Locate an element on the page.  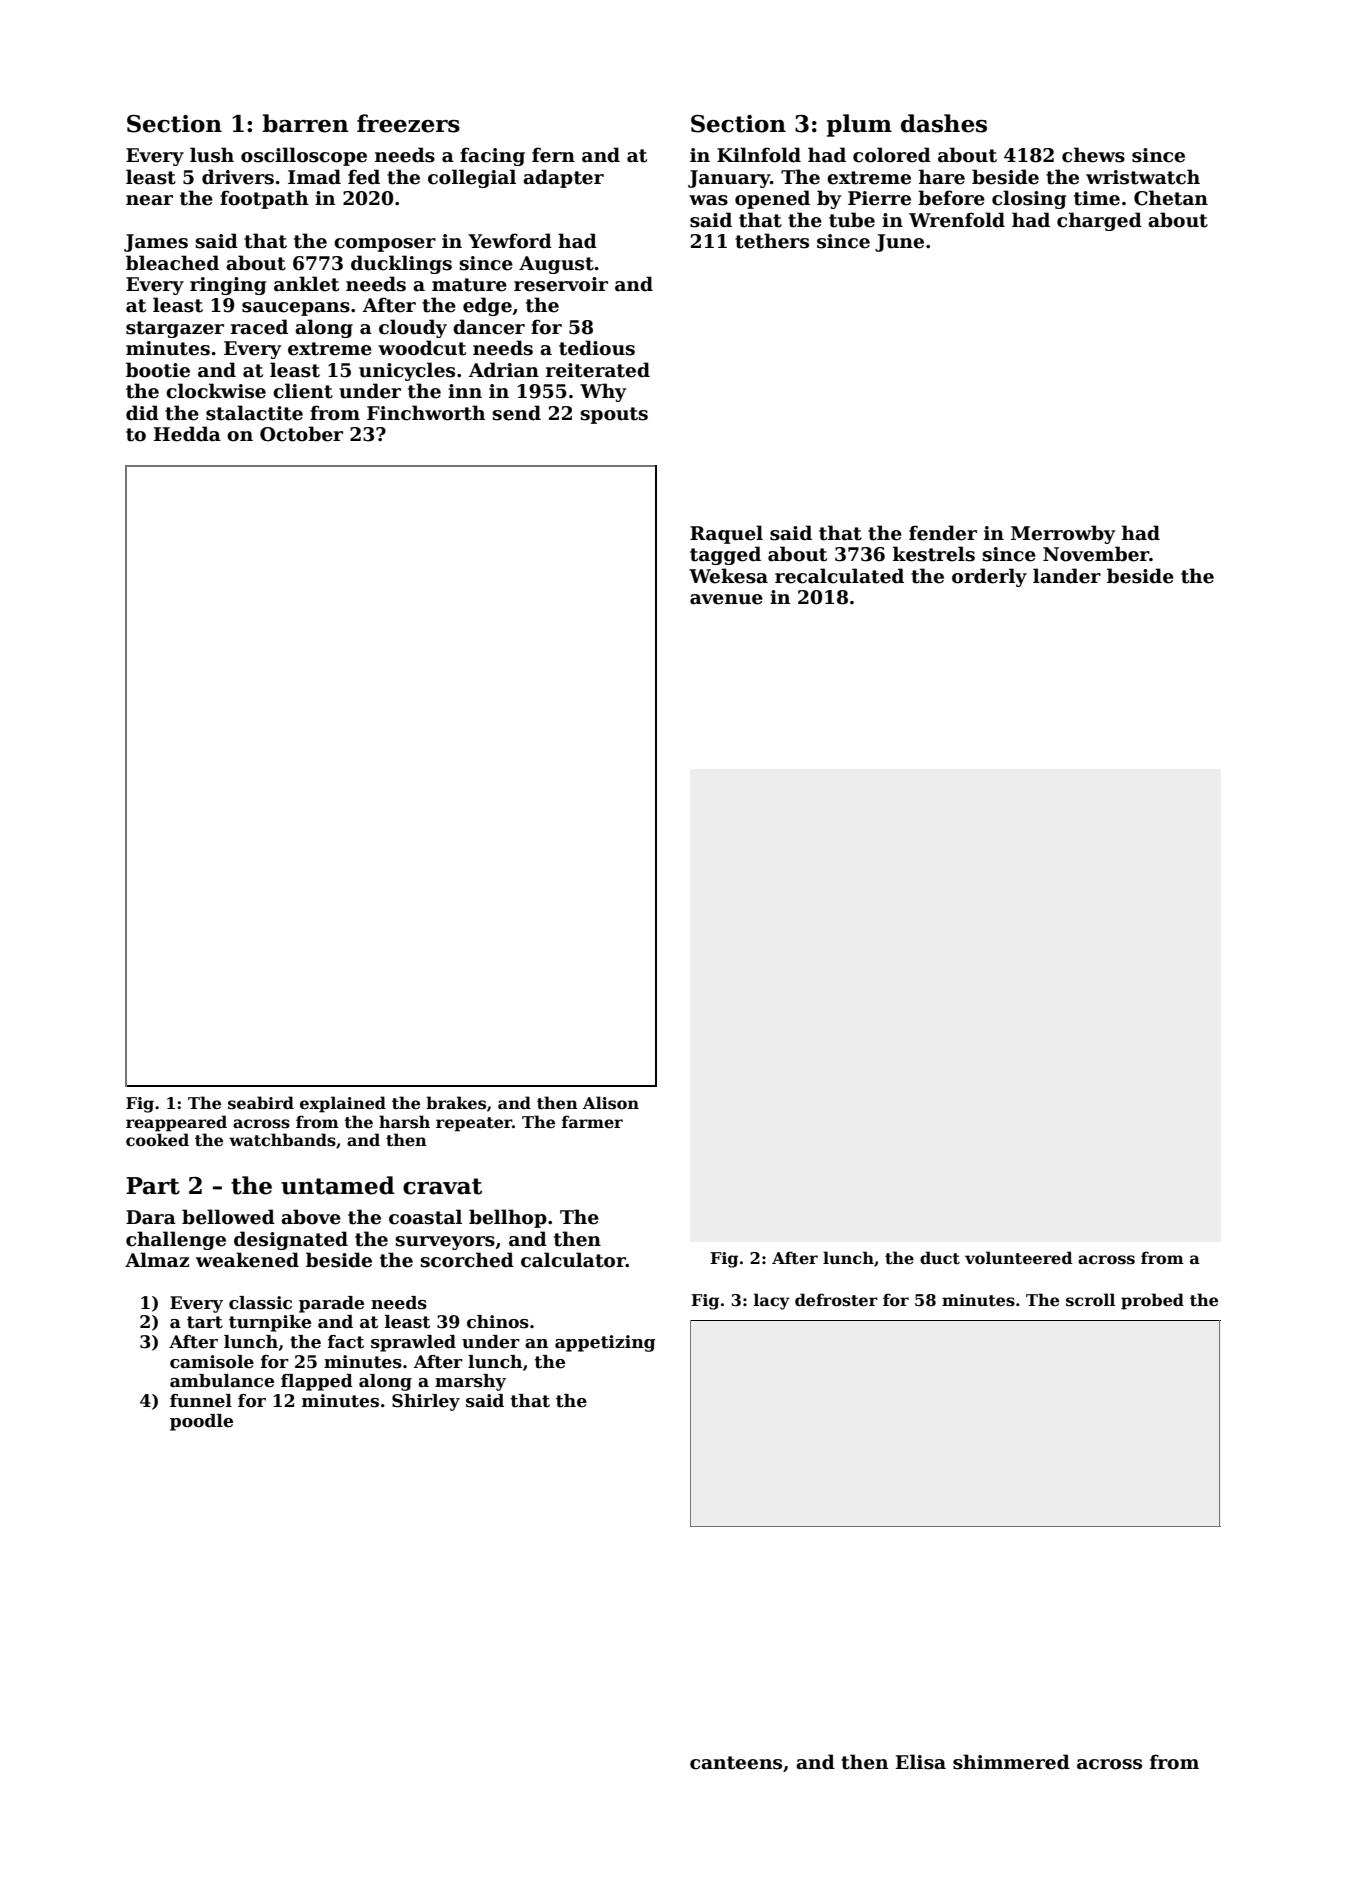
Hedda is located at coordinates (187, 434).
